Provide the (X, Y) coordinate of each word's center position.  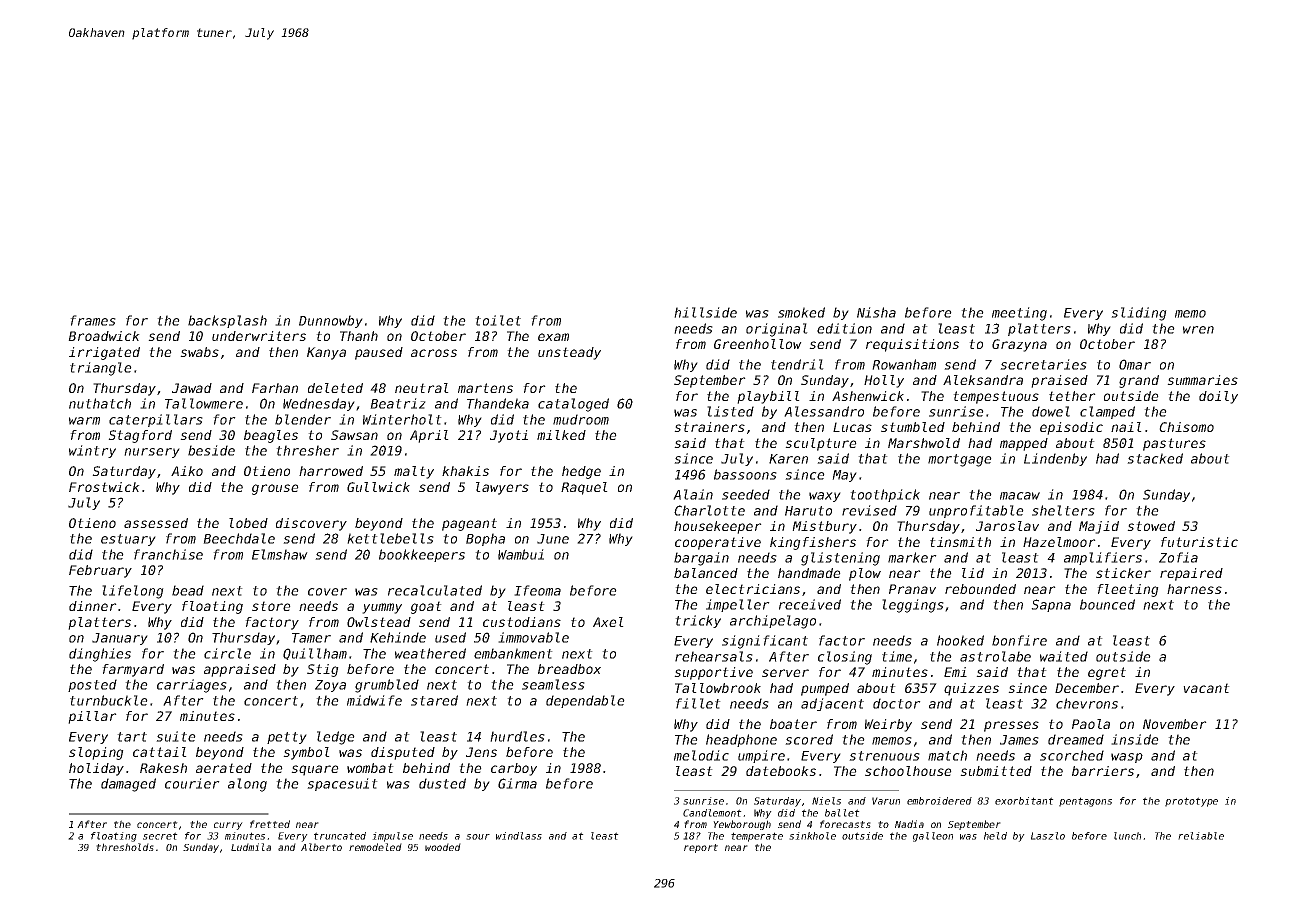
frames (93, 320)
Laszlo (1048, 836)
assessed (156, 523)
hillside (705, 312)
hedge (581, 472)
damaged (128, 785)
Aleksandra (983, 380)
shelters (1063, 510)
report (701, 848)
